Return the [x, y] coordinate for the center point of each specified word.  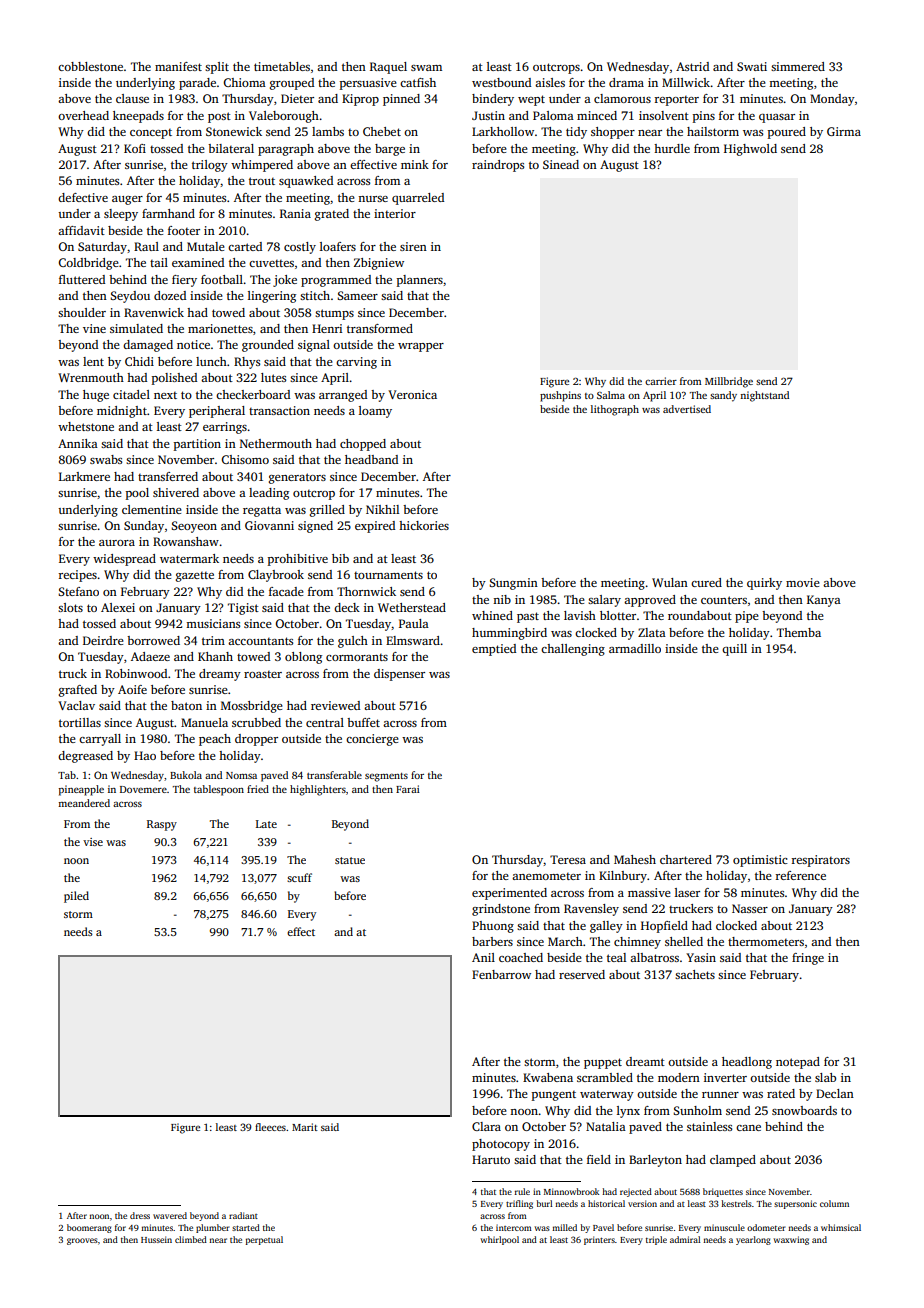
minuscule [724, 1227]
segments [386, 777]
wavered [170, 1215]
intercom [514, 1227]
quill [734, 650]
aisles [550, 82]
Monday [832, 100]
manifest [178, 66]
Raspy [162, 825]
